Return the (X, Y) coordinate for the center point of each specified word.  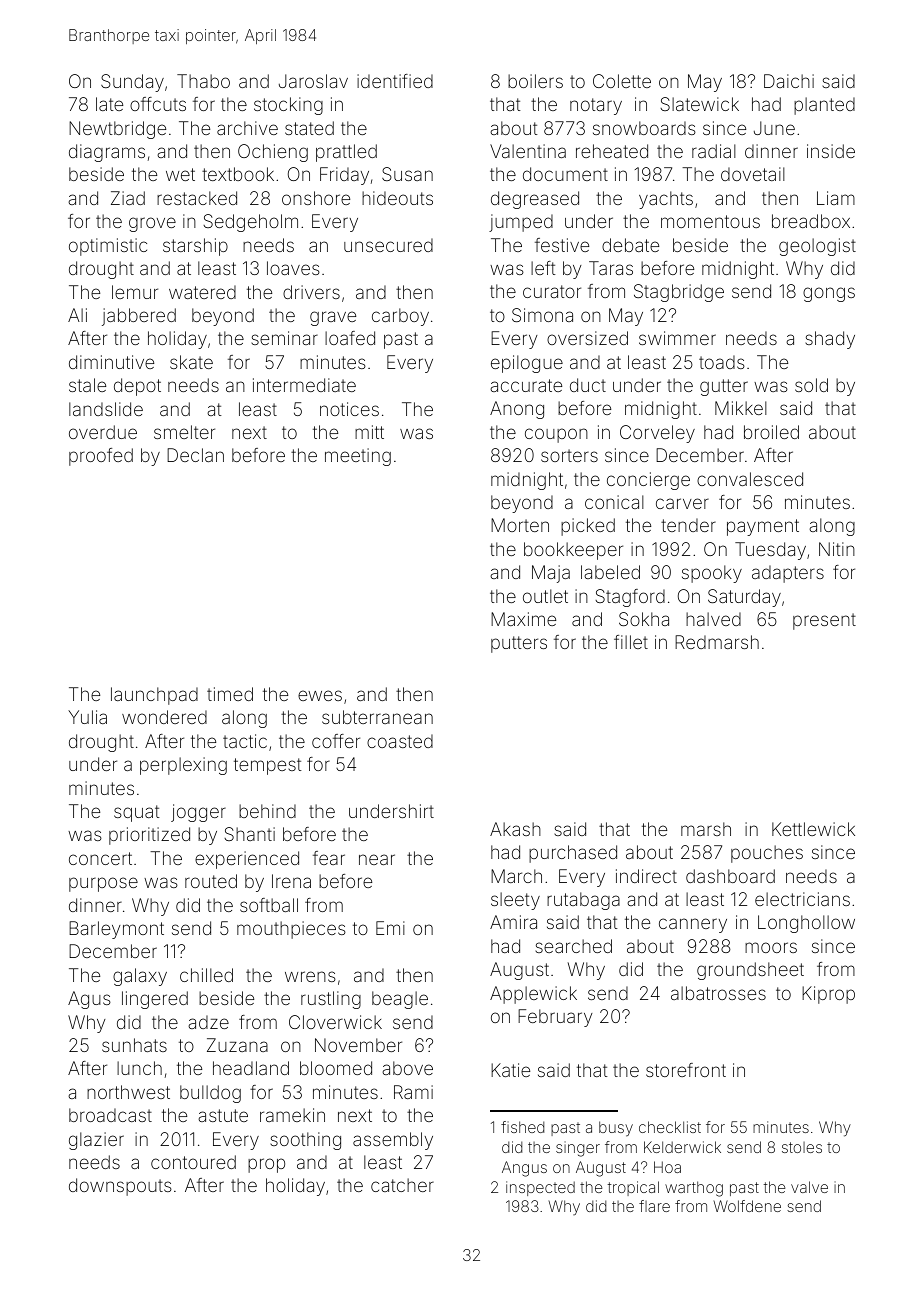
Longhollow (806, 924)
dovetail (753, 174)
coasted (400, 741)
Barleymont (116, 930)
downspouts (120, 1187)
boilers (535, 81)
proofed (101, 457)
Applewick (533, 995)
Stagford (630, 598)
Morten (520, 525)
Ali (77, 315)
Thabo (203, 81)
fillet (631, 642)
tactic (245, 741)
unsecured (388, 245)
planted (824, 106)
